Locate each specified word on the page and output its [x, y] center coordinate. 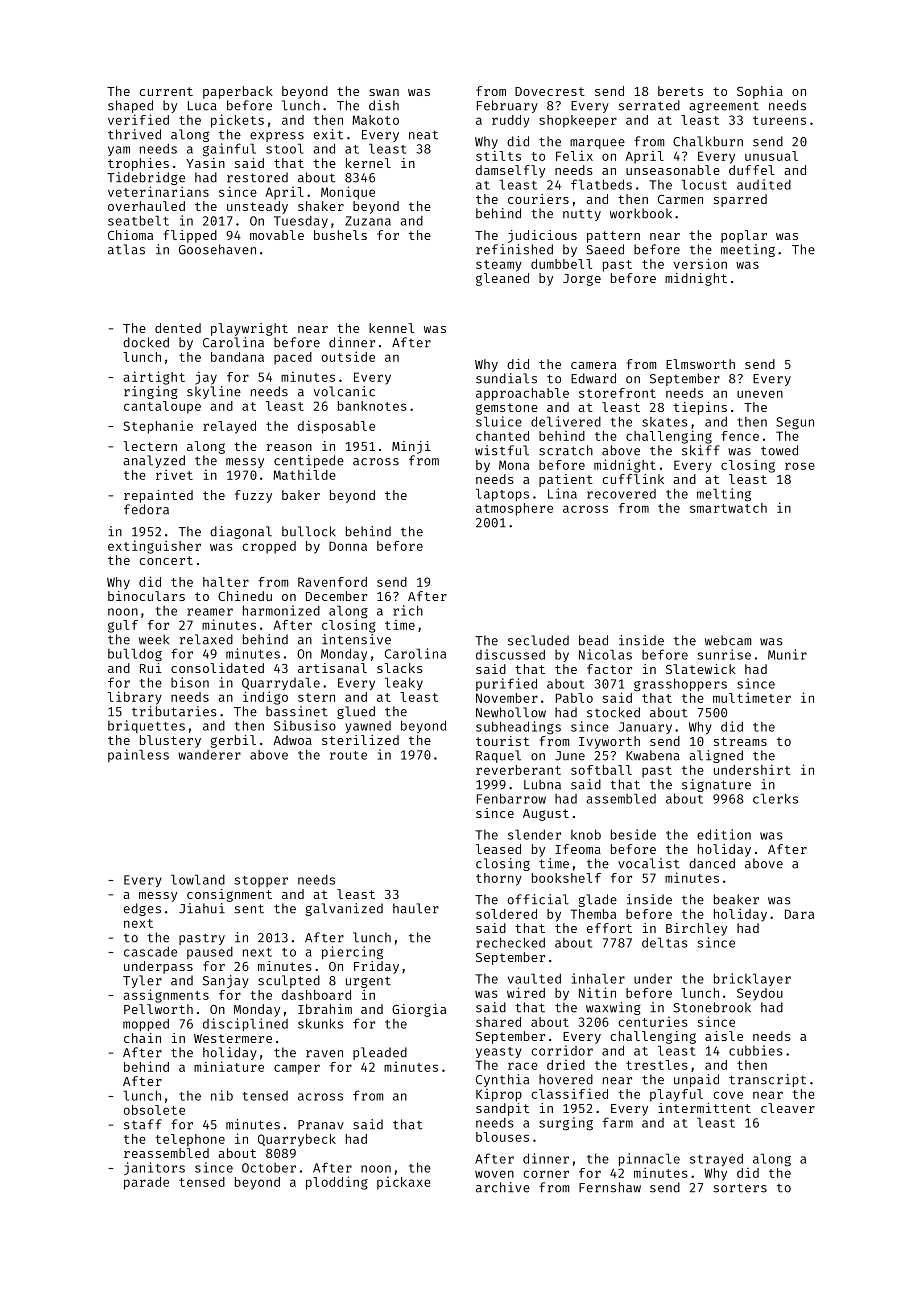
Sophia [760, 92]
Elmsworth [700, 364]
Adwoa [292, 740]
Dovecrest [550, 91]
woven [494, 1174]
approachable [522, 394]
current [166, 91]
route [348, 755]
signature [716, 785]
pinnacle [649, 1159]
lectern [150, 446]
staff [143, 1124]
